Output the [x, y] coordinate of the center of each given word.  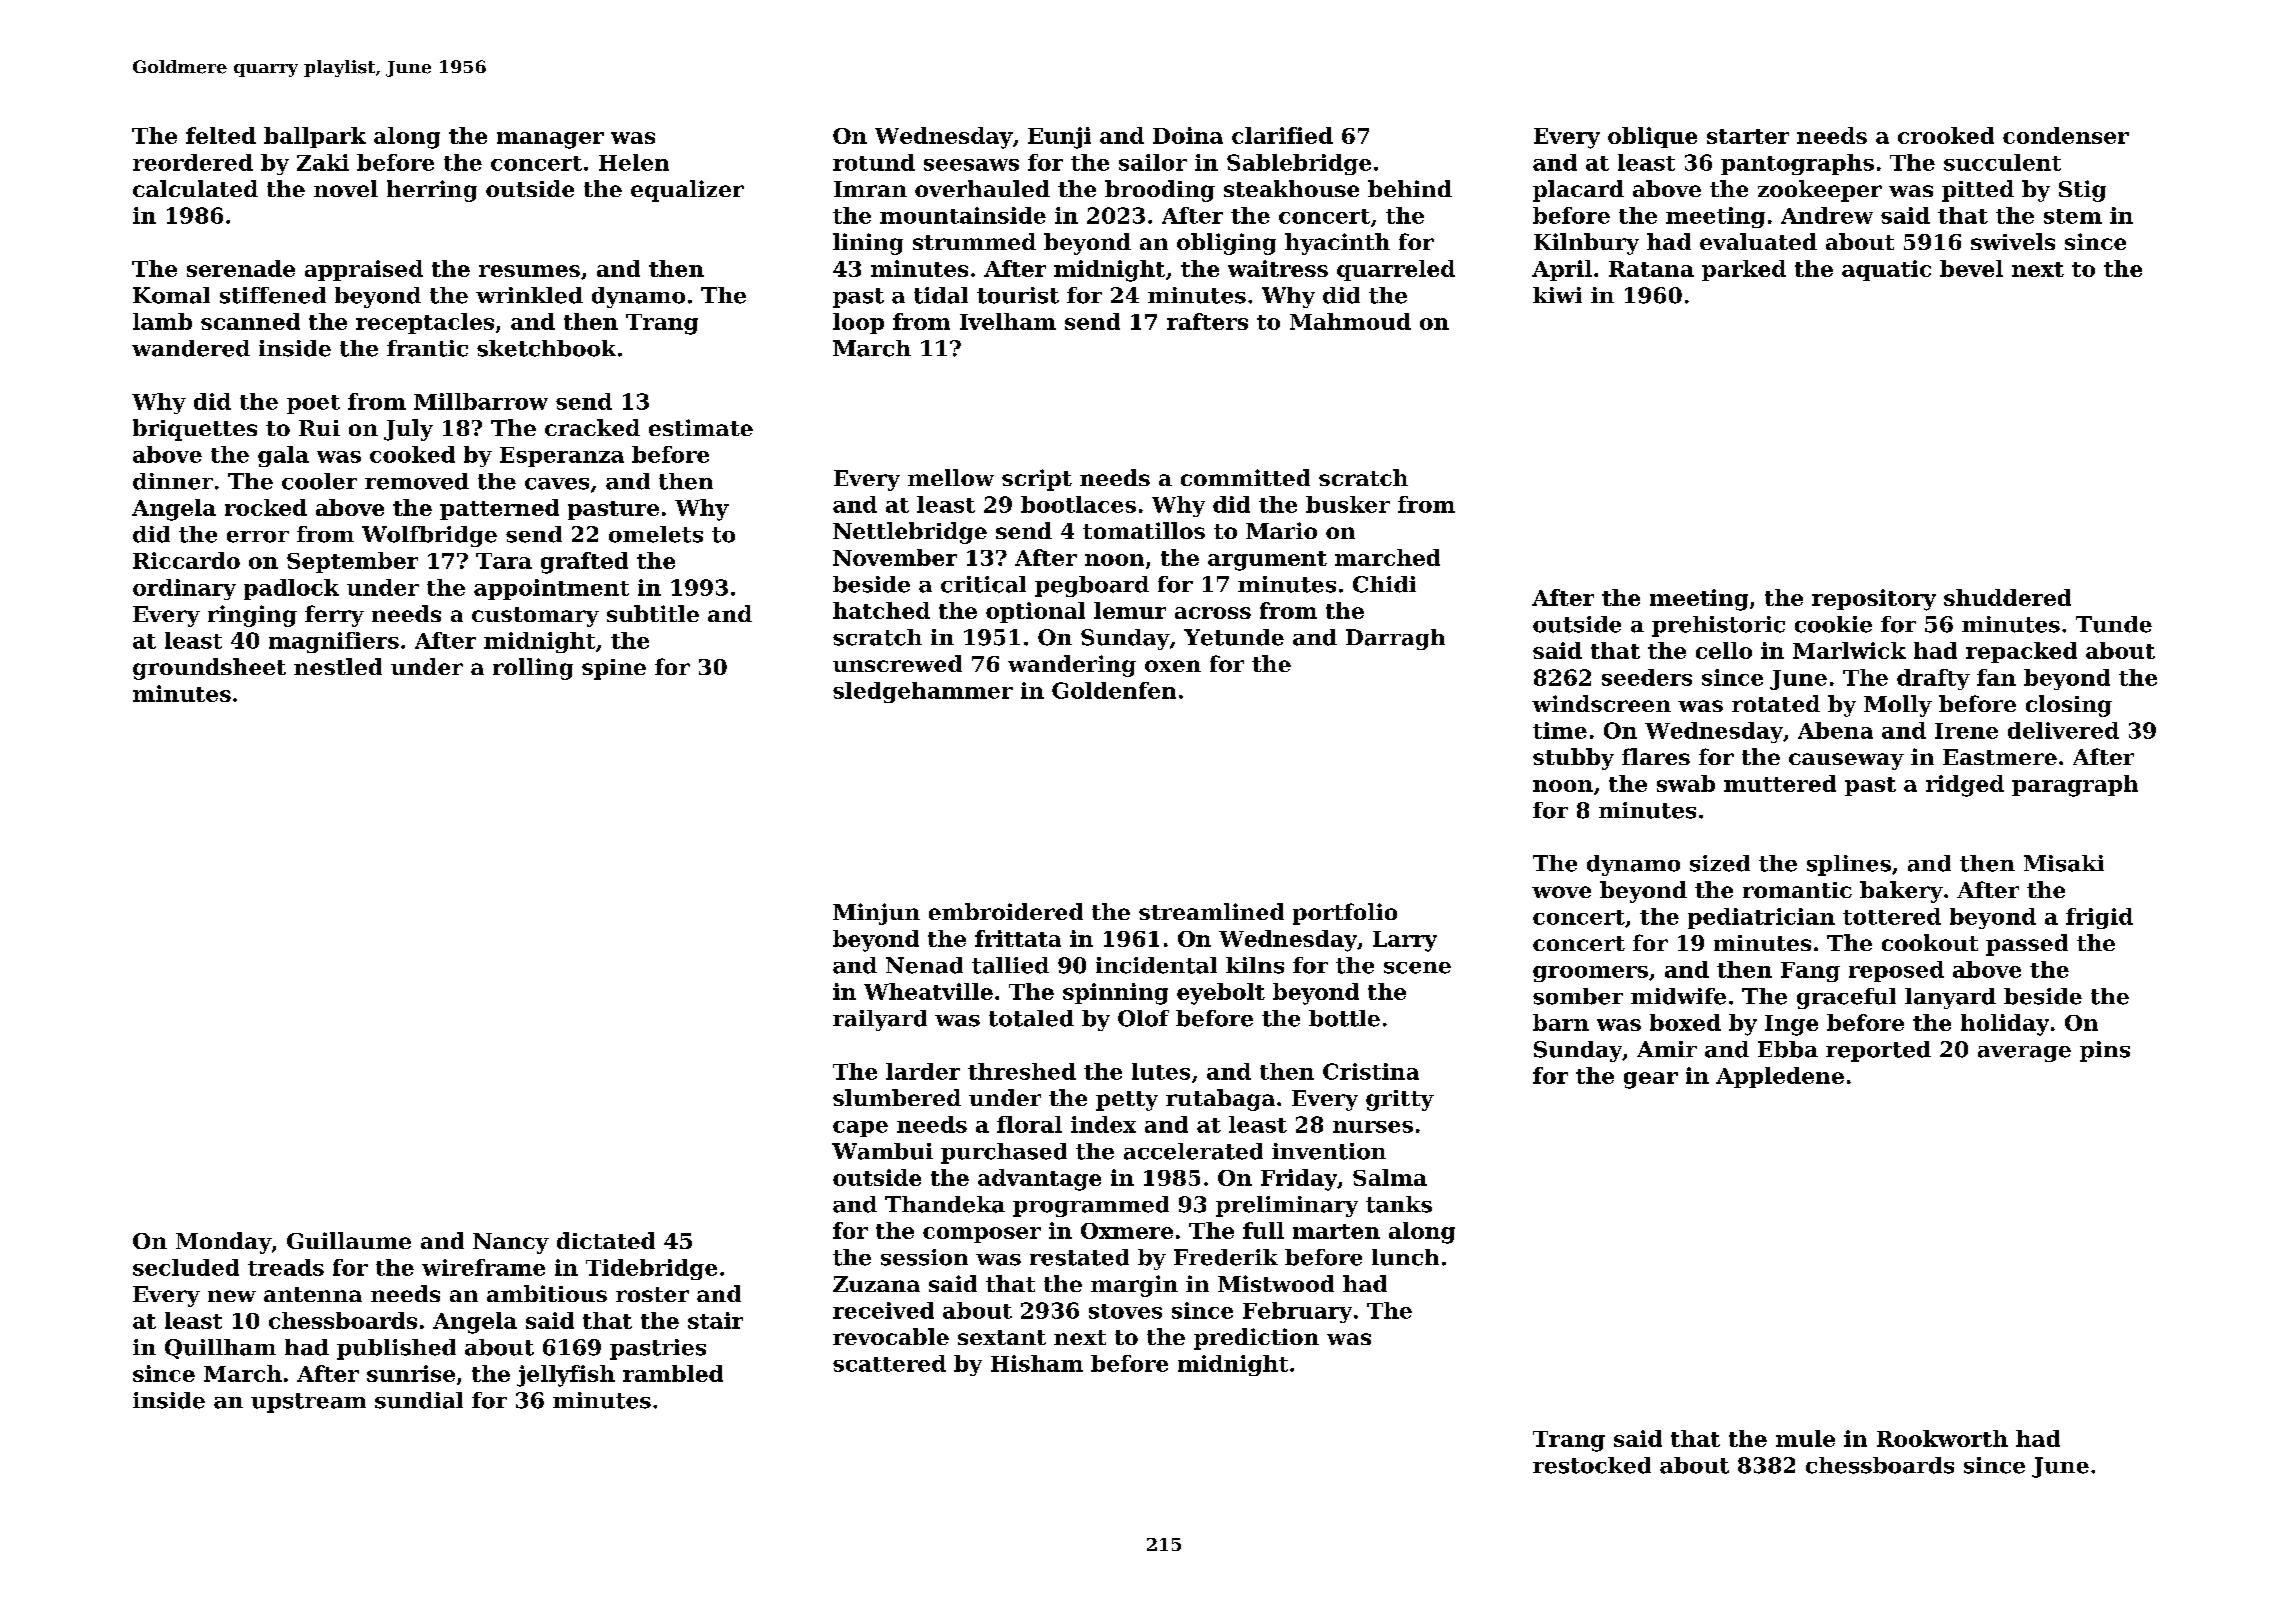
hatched [881, 610]
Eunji [1059, 138]
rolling [533, 669]
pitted [1978, 191]
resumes [529, 271]
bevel [1971, 268]
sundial [419, 1400]
